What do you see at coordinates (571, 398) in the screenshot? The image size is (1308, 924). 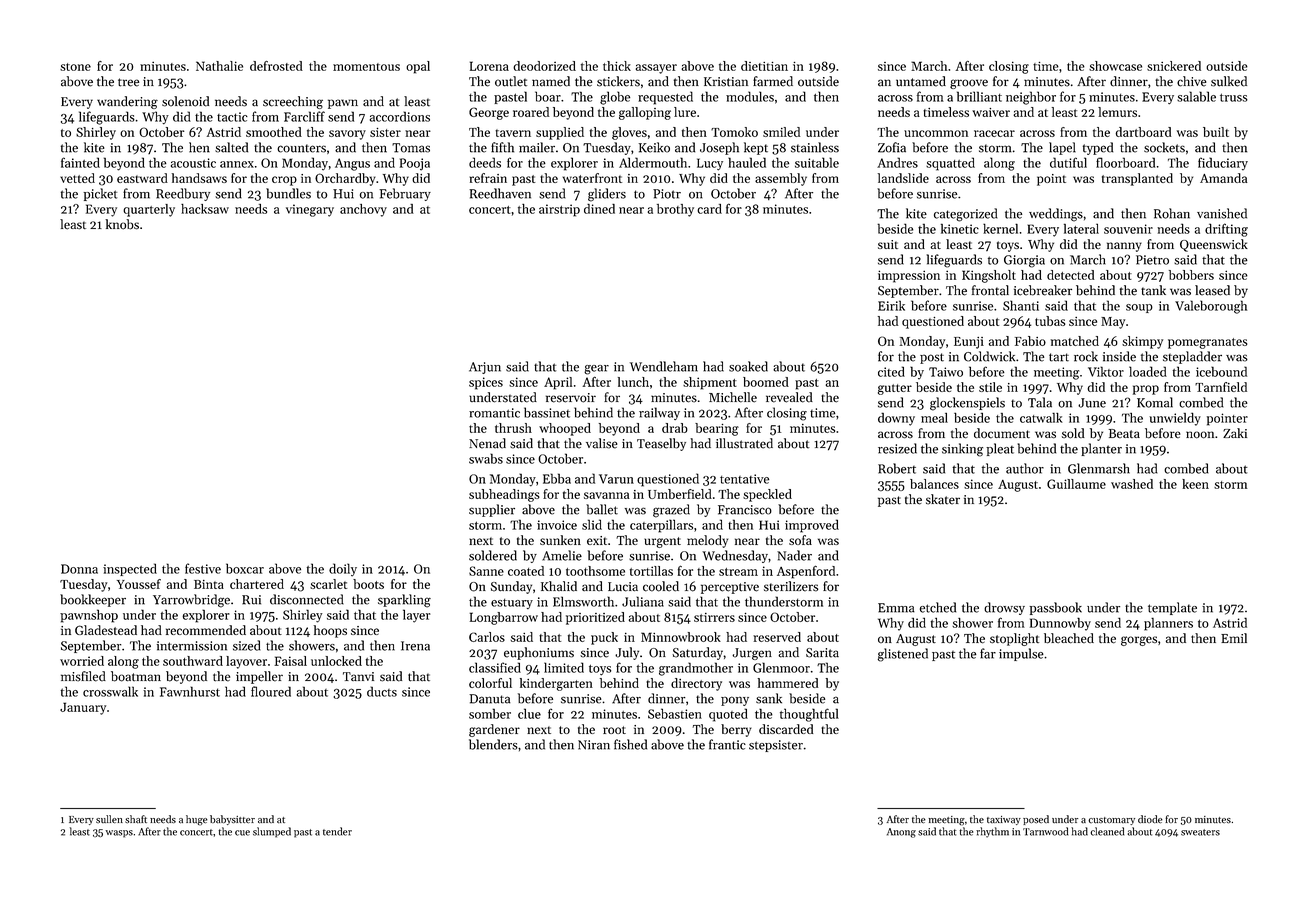 I see `reservoir` at bounding box center [571, 398].
